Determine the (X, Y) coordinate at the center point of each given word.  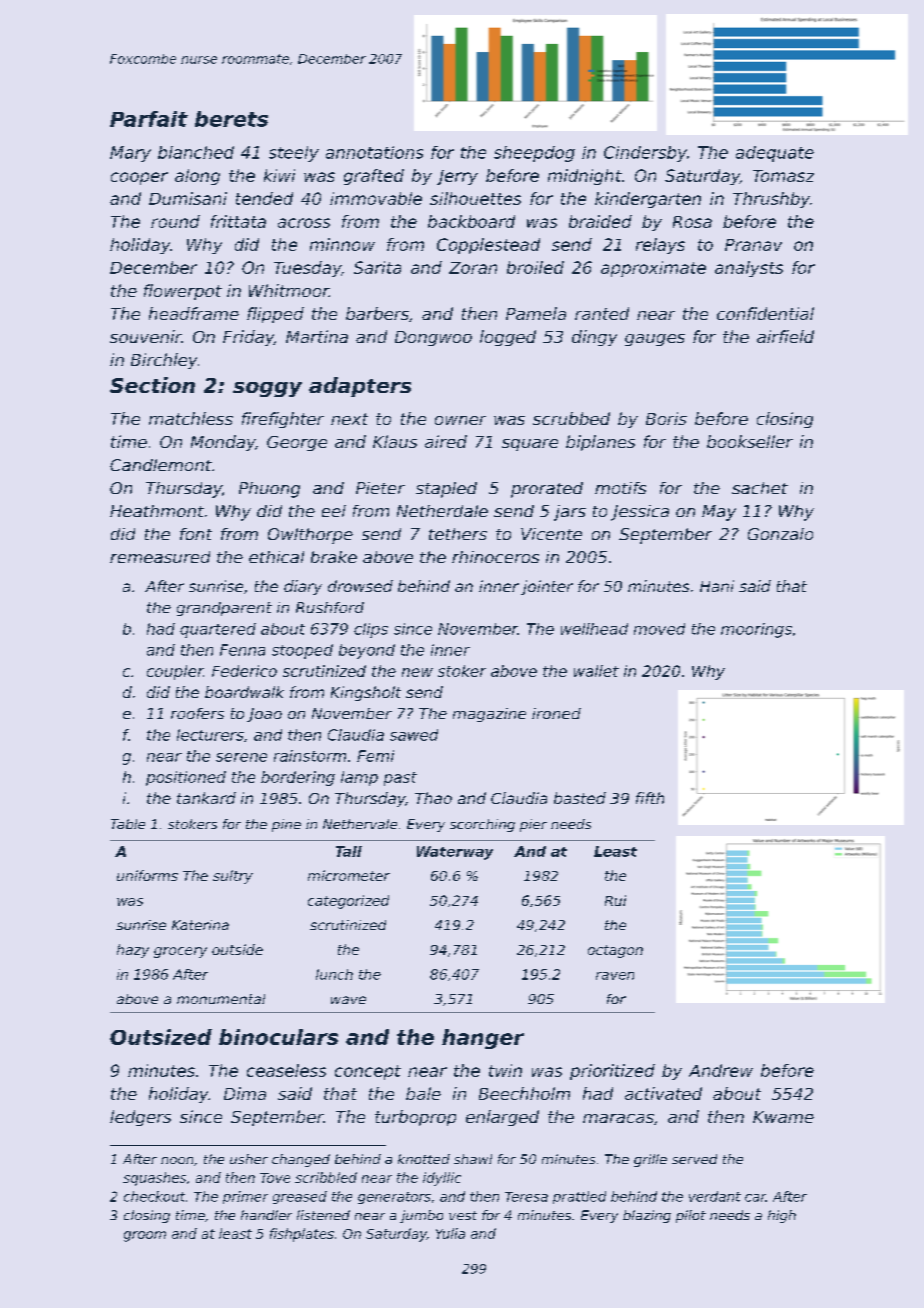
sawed (414, 735)
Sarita (377, 267)
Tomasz (783, 176)
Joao (264, 715)
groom (145, 1236)
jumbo (421, 1216)
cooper (139, 178)
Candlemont (161, 465)
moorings (756, 630)
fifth (650, 798)
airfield (785, 336)
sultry (233, 877)
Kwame (783, 1117)
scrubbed (571, 418)
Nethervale (360, 824)
